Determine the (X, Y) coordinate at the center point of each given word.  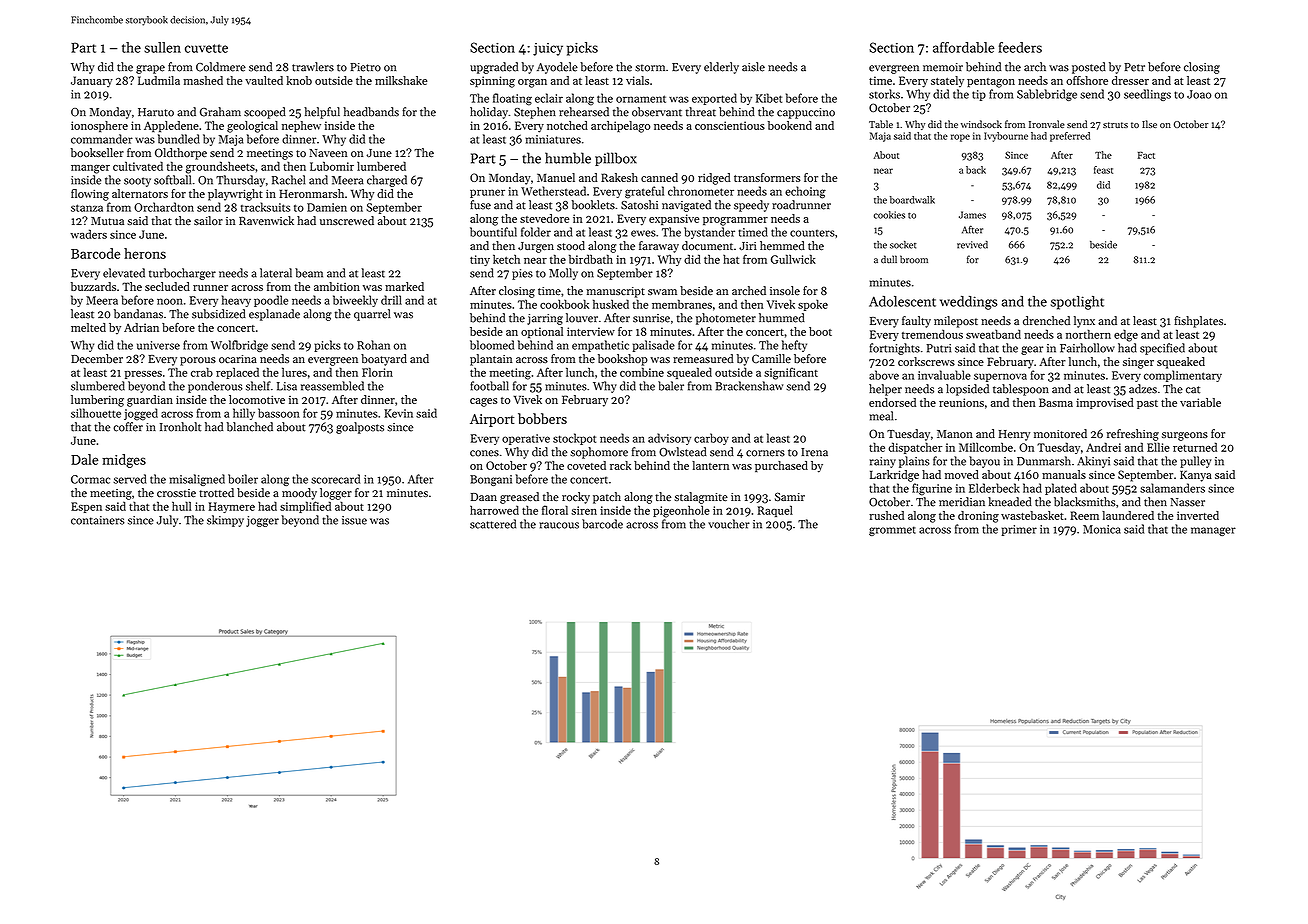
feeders (1020, 47)
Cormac (90, 479)
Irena (814, 452)
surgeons (1185, 436)
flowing (90, 195)
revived (972, 244)
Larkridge (894, 476)
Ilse (1149, 124)
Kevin (398, 413)
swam (662, 292)
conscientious (730, 125)
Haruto (156, 112)
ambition (337, 286)
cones (484, 453)
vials (637, 80)
